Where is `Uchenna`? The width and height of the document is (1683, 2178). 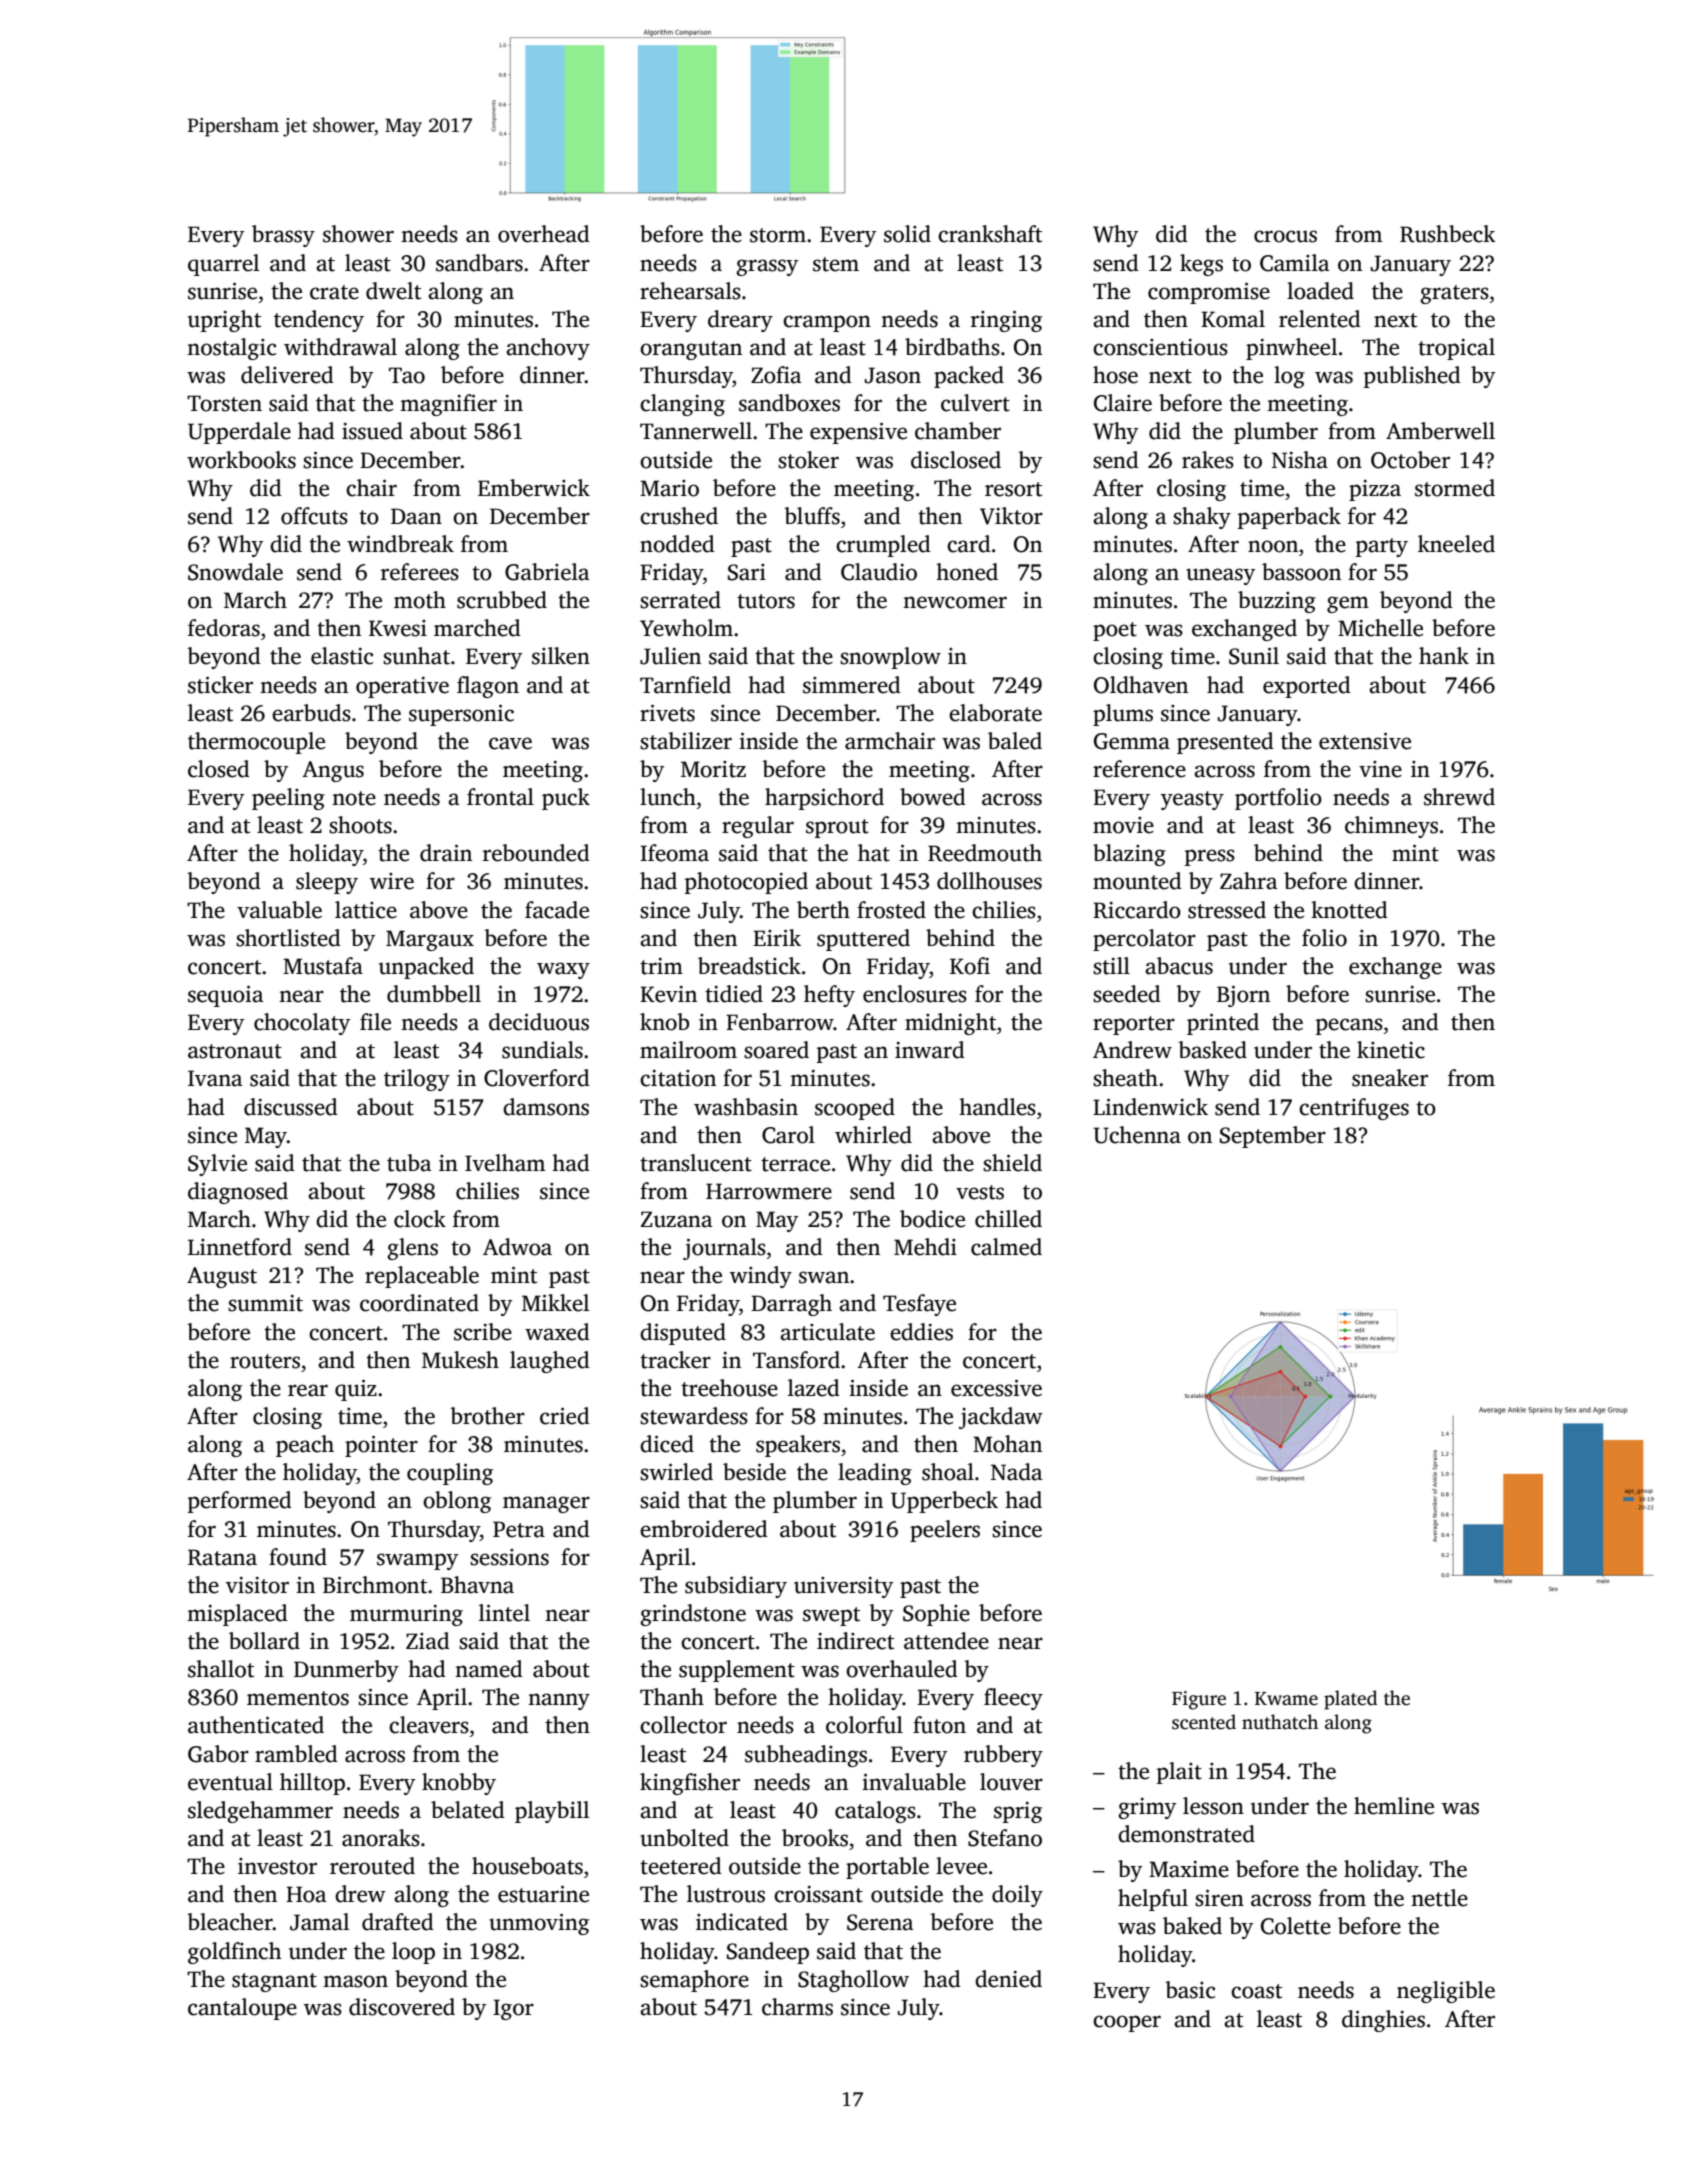 Uchenna is located at coordinates (1137, 1135).
